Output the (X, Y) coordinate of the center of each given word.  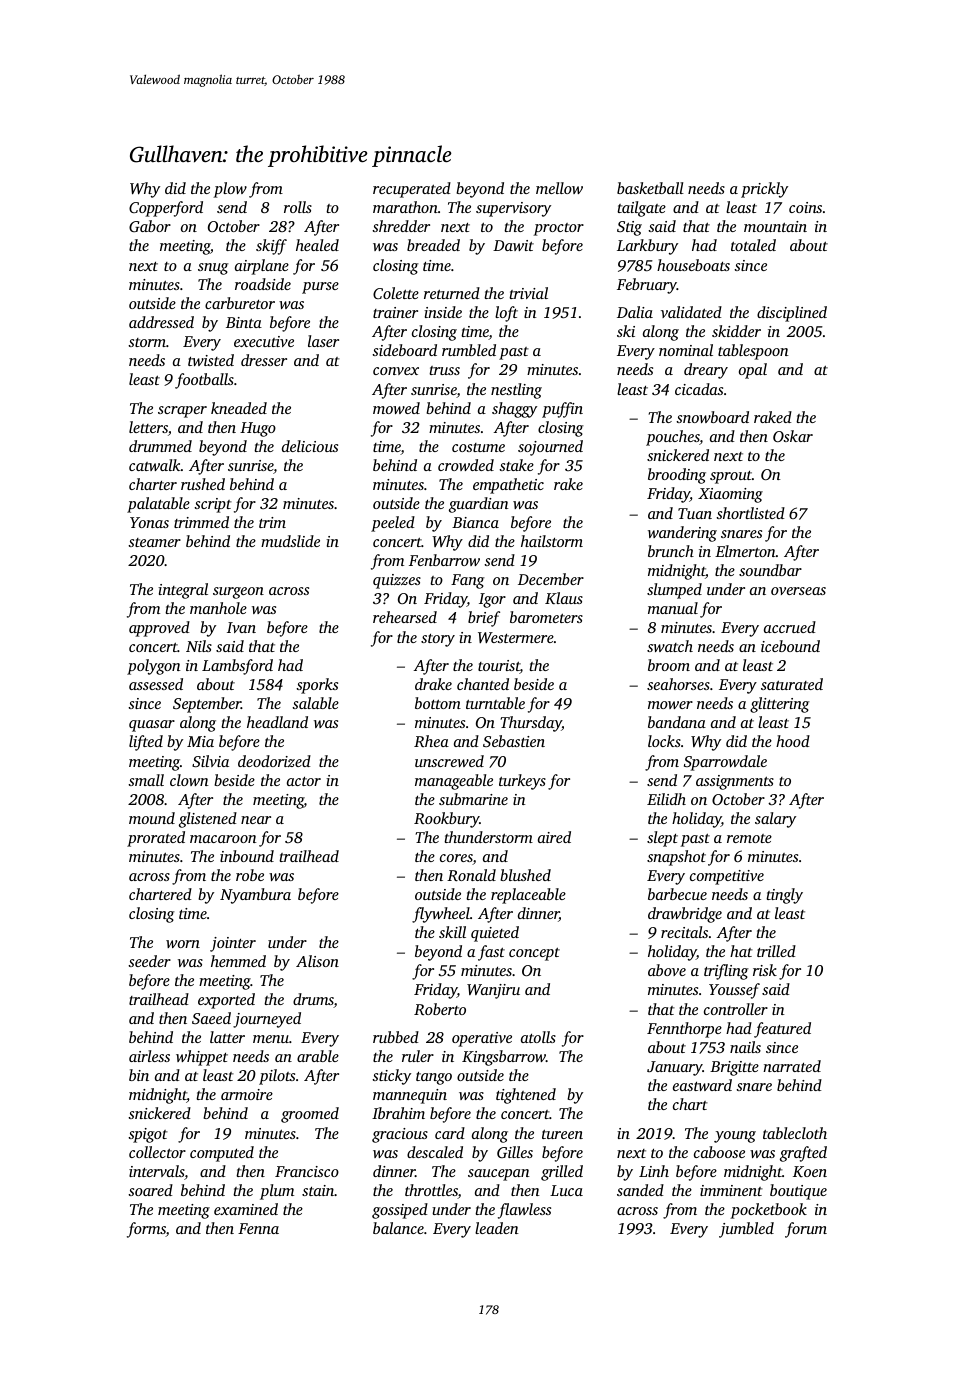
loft (506, 314)
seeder (149, 961)
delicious (310, 446)
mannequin (410, 1096)
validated (691, 312)
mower (670, 705)
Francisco (307, 1171)
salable (315, 703)
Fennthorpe (684, 1030)
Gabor (150, 226)
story (438, 640)
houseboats (693, 265)
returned (452, 293)
